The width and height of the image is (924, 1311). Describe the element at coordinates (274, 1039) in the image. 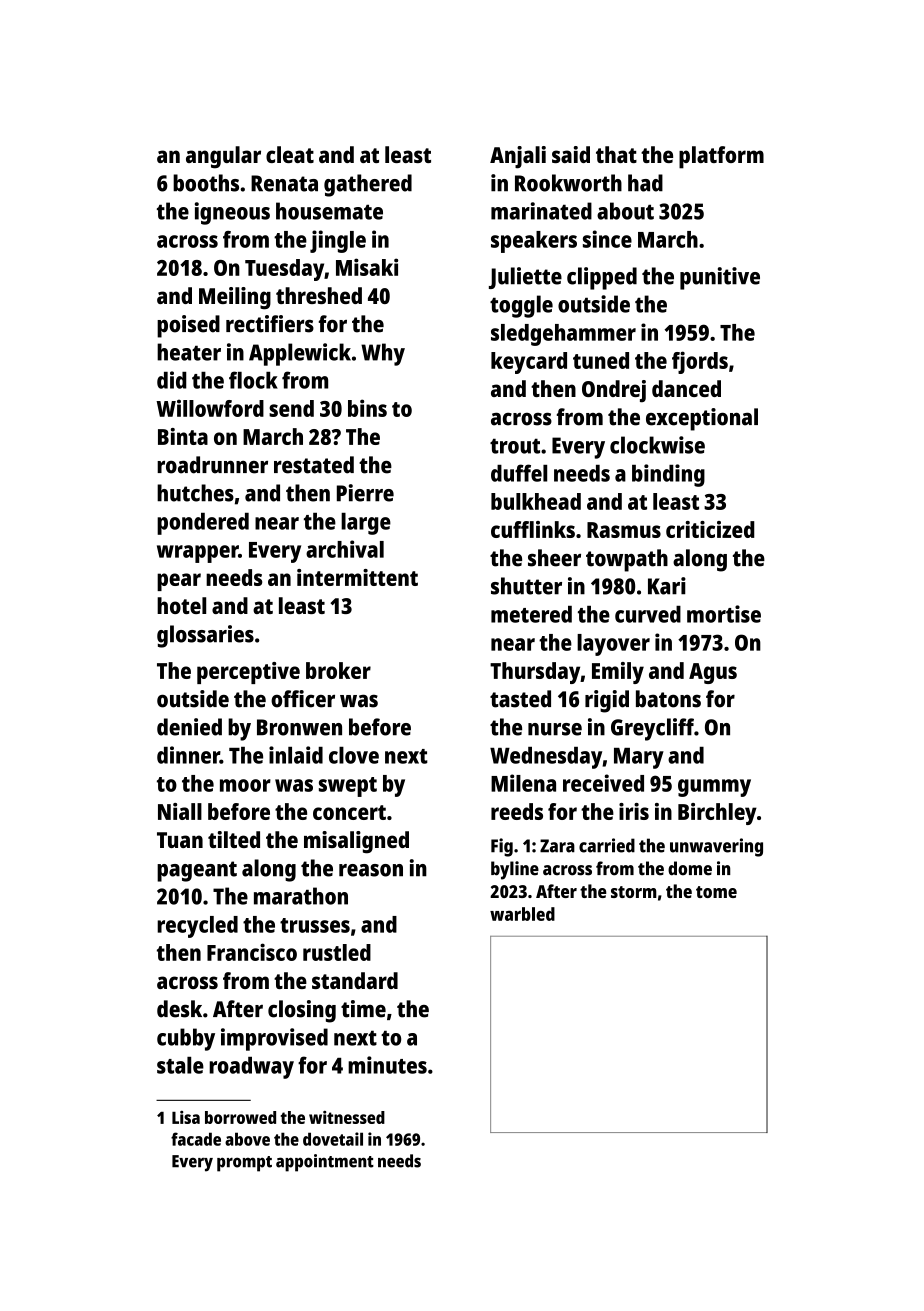

I see `improvised` at that location.
